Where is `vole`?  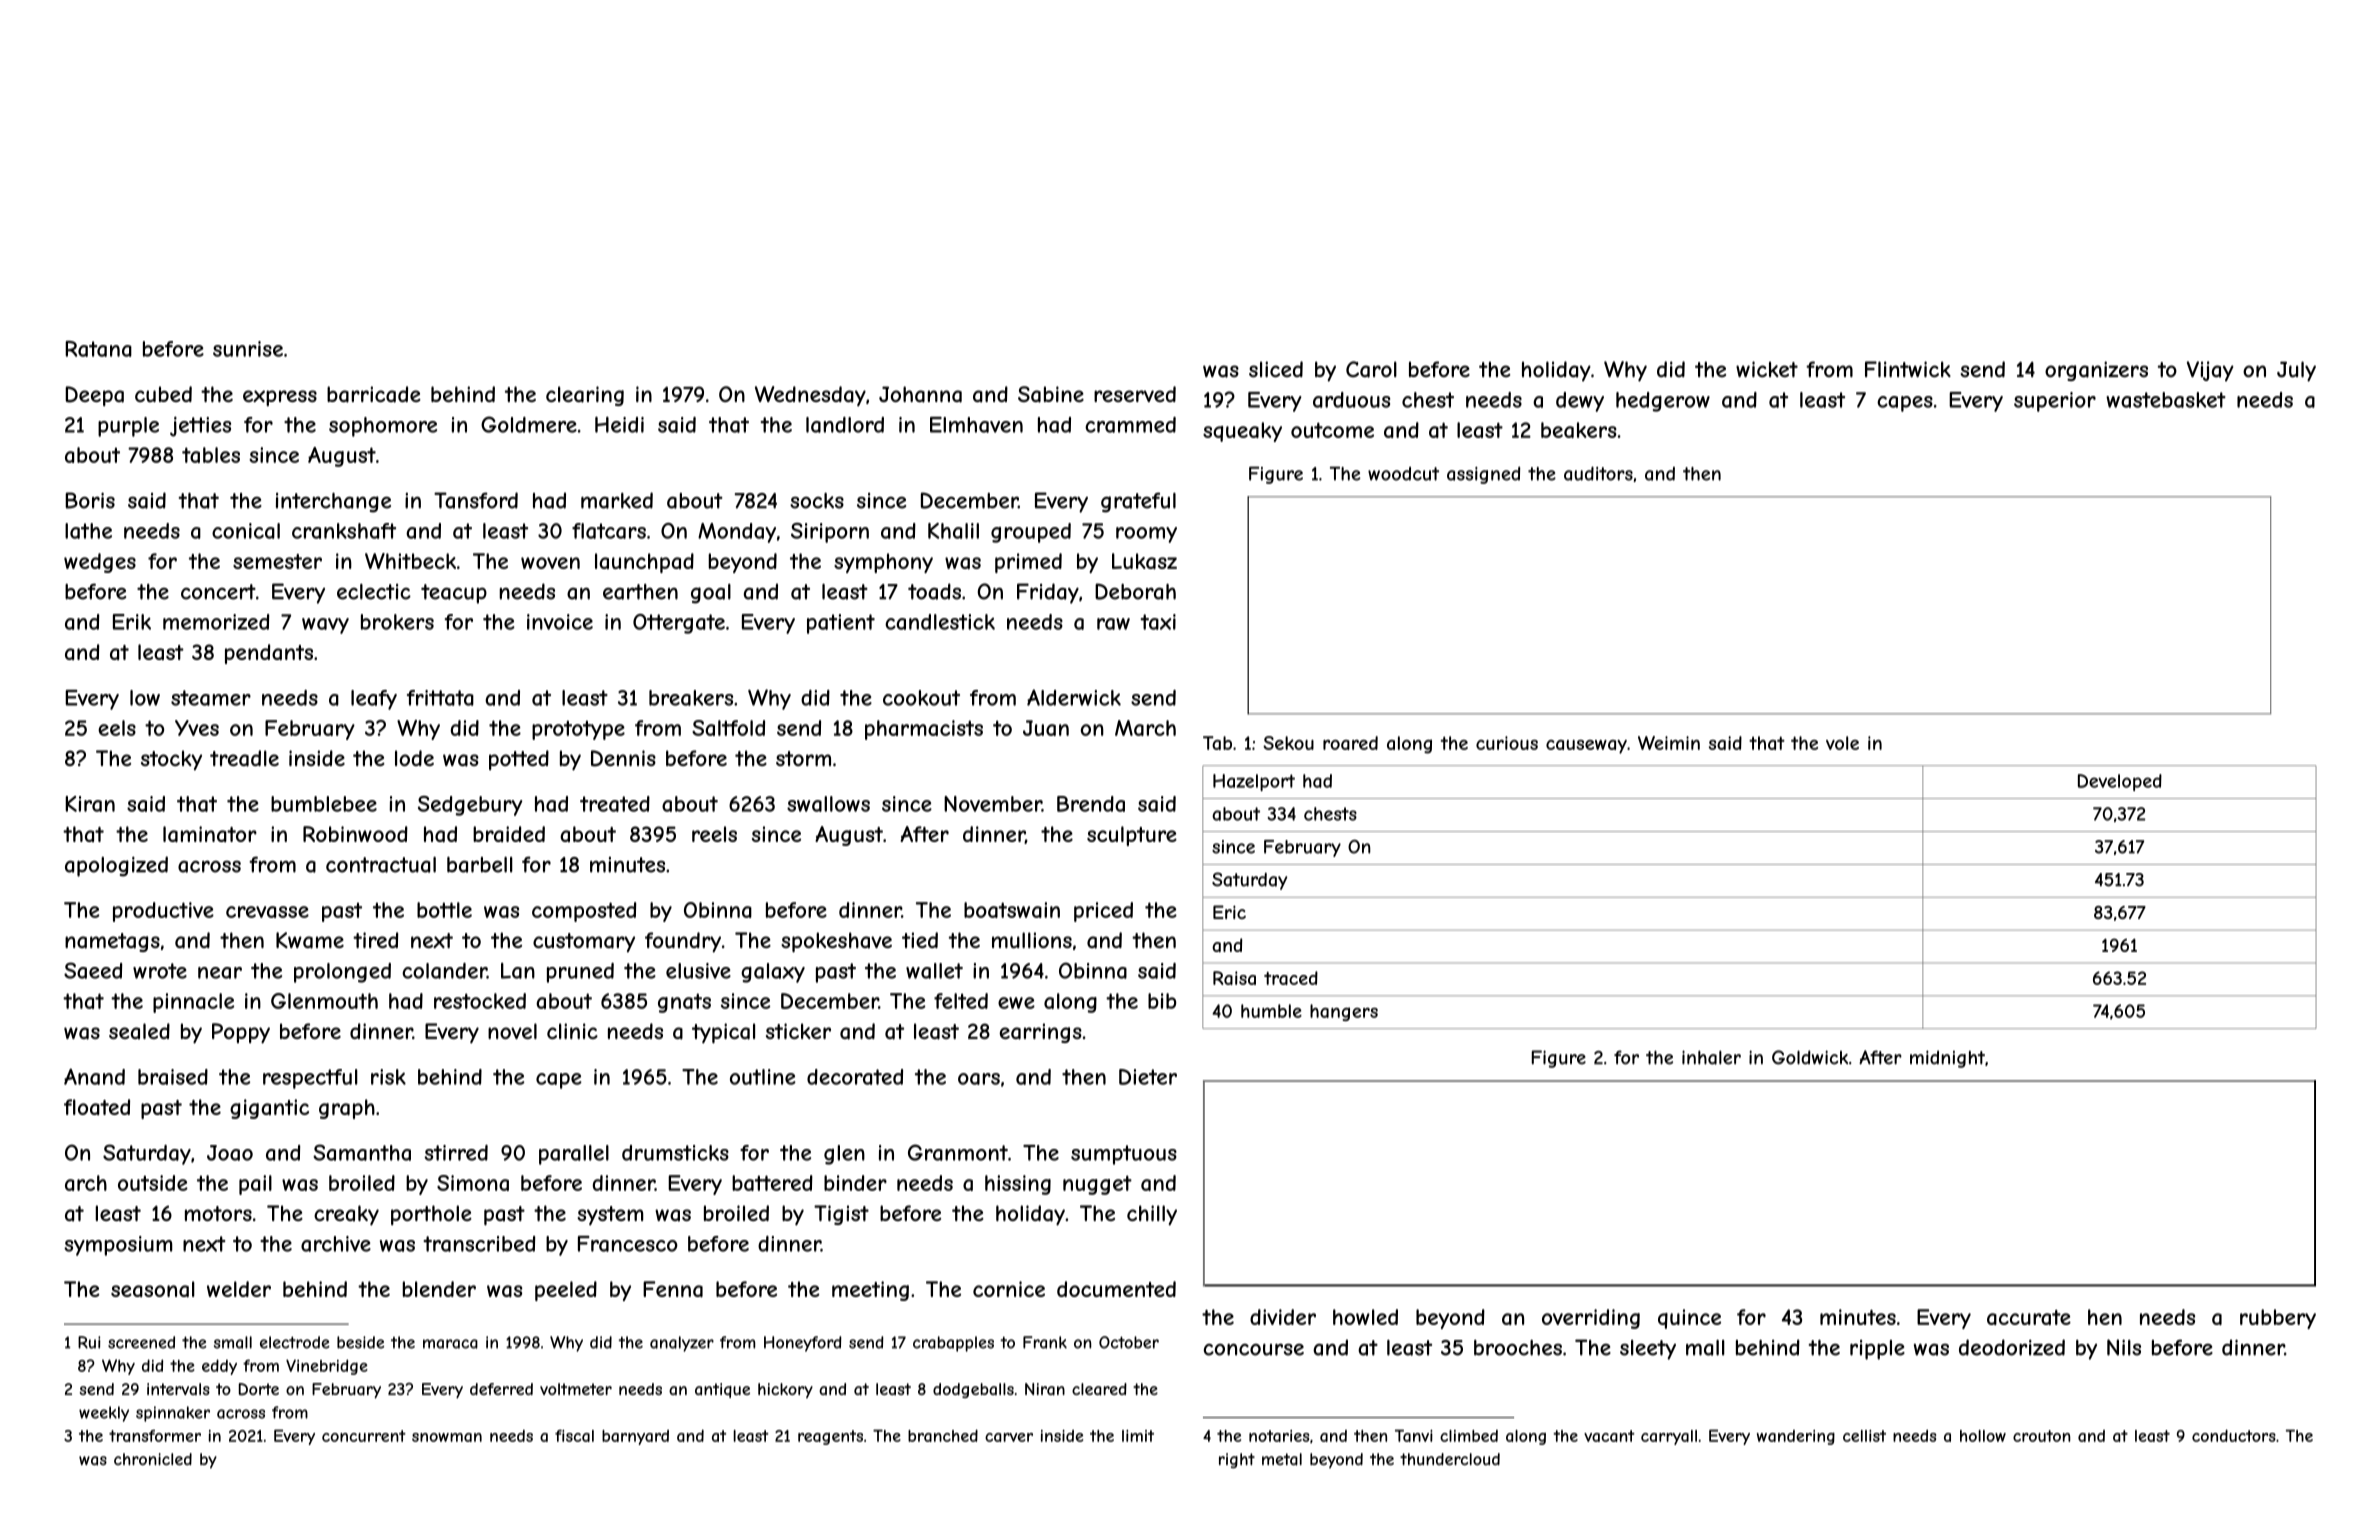
vole is located at coordinates (1842, 743).
